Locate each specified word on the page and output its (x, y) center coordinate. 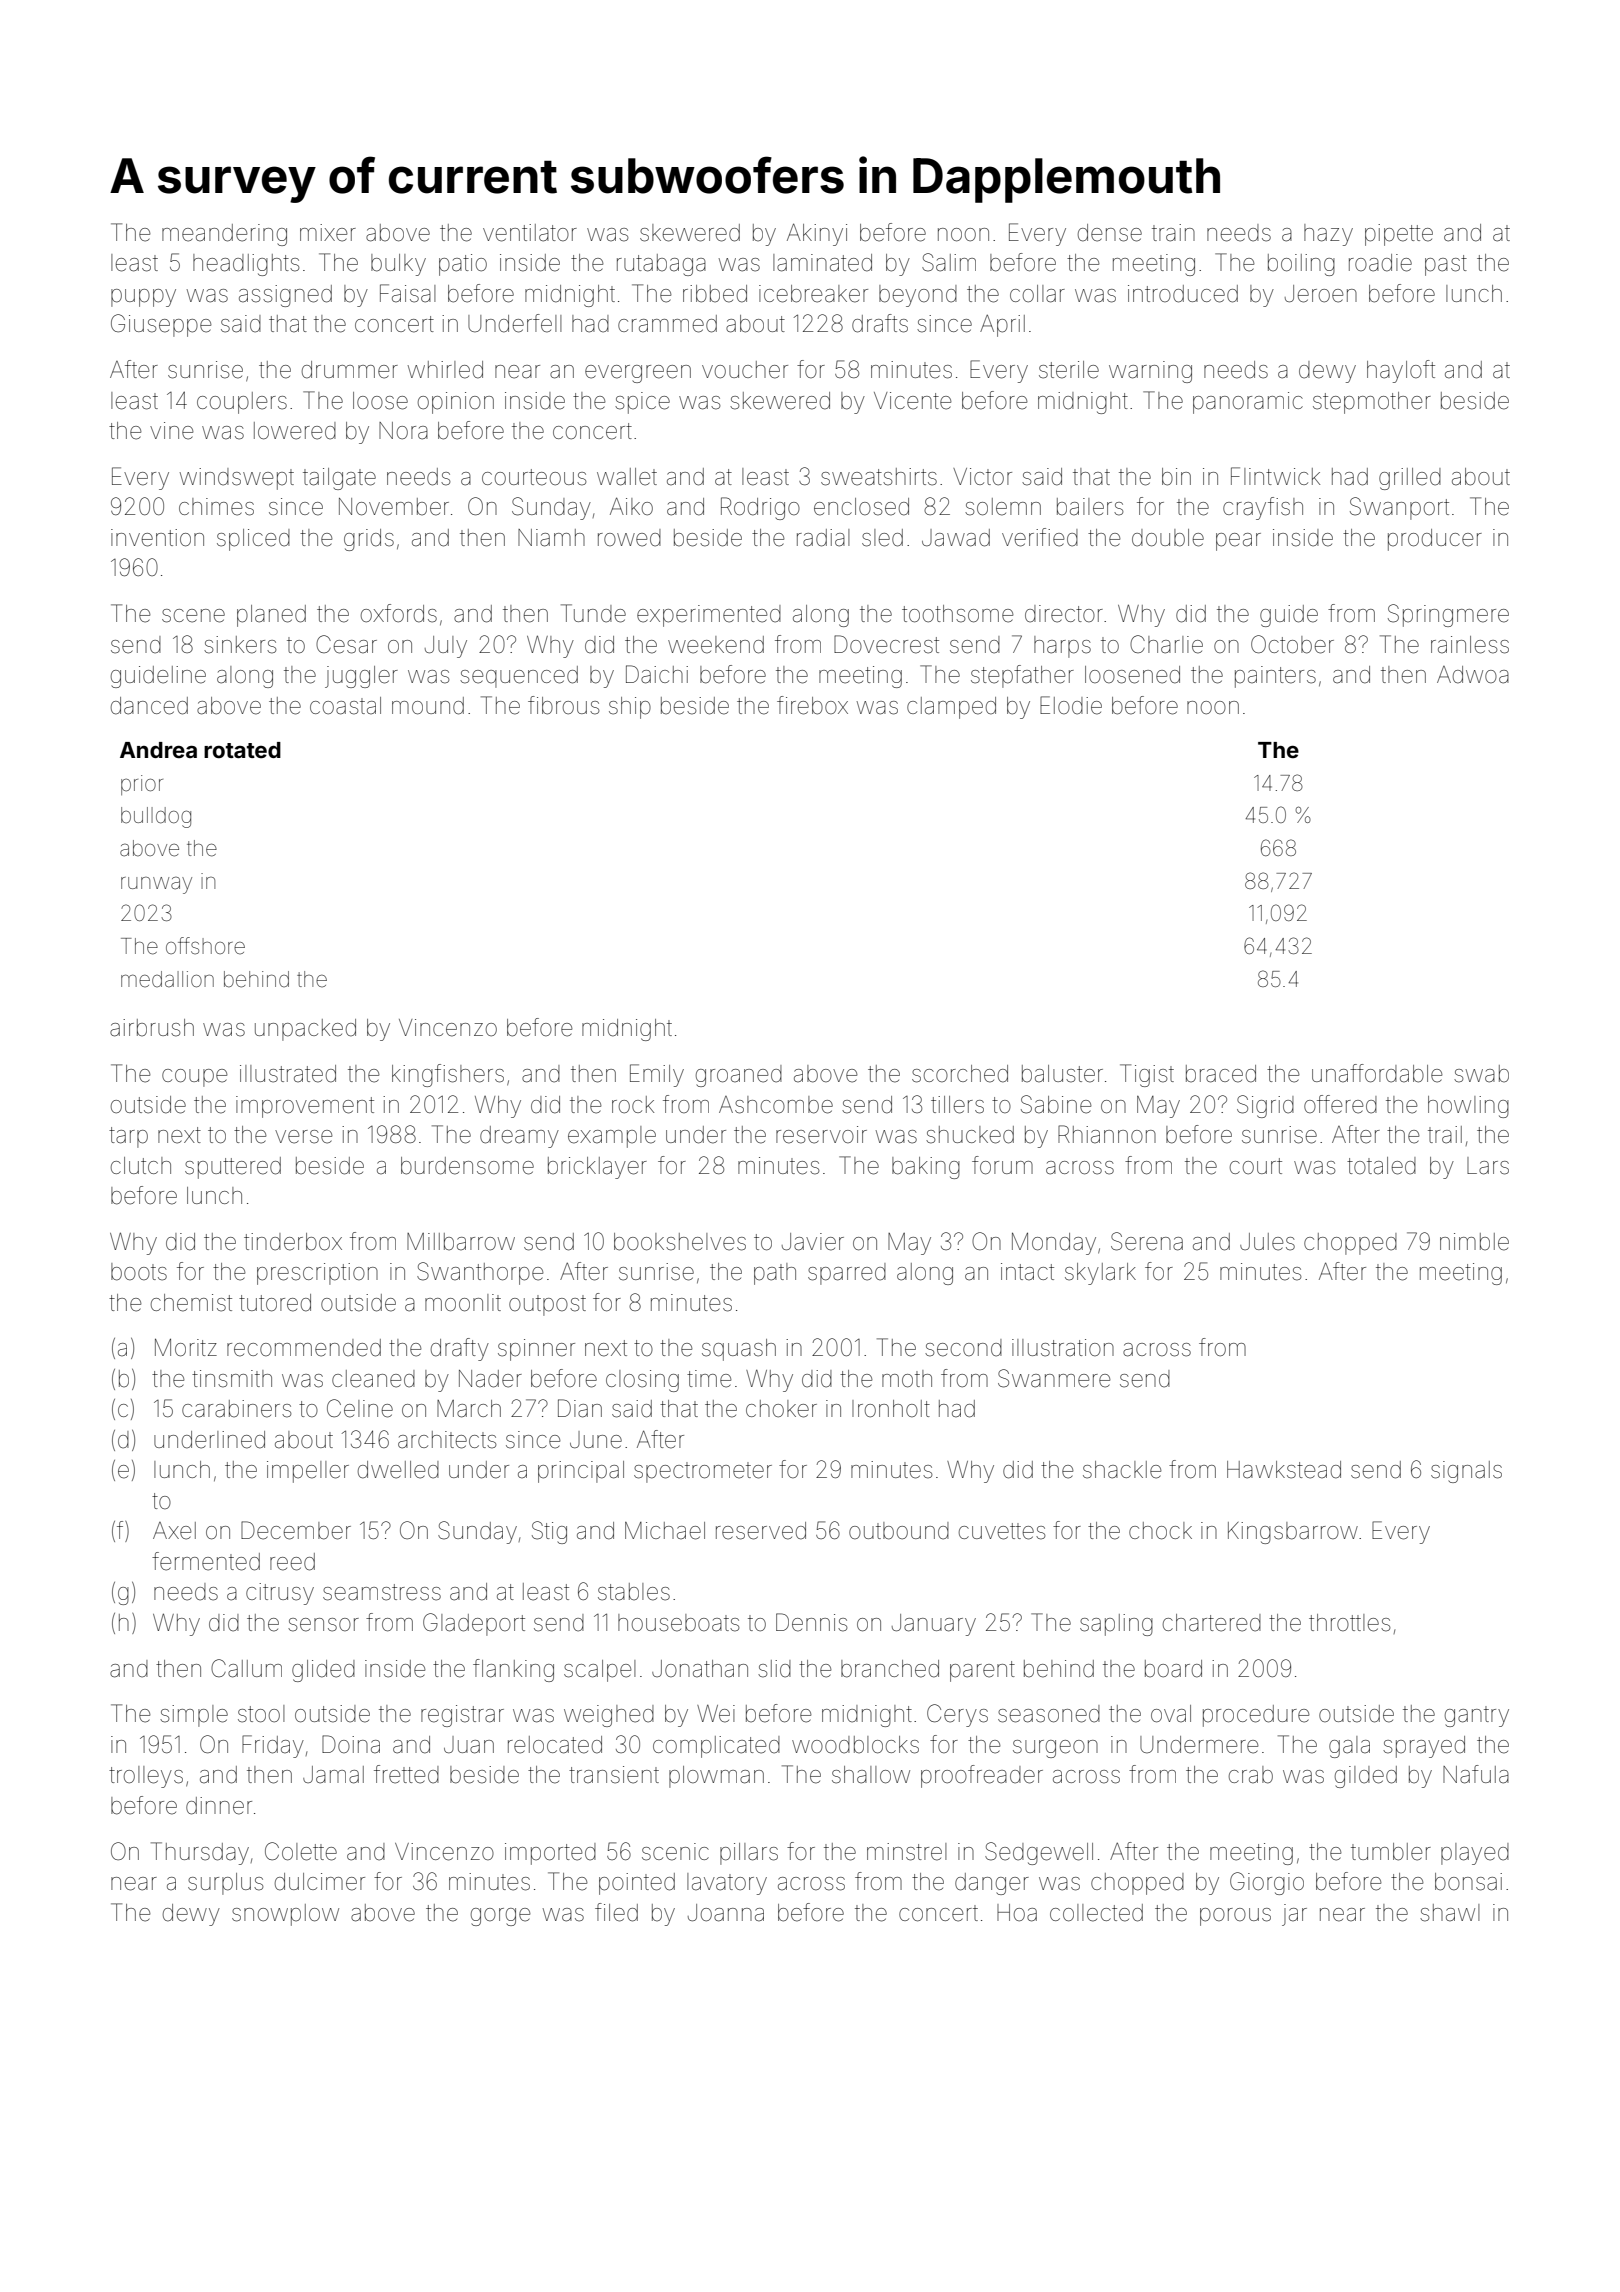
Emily (657, 1075)
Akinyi (817, 234)
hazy (1328, 235)
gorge (501, 1917)
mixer (328, 233)
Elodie (1071, 705)
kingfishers (448, 1075)
